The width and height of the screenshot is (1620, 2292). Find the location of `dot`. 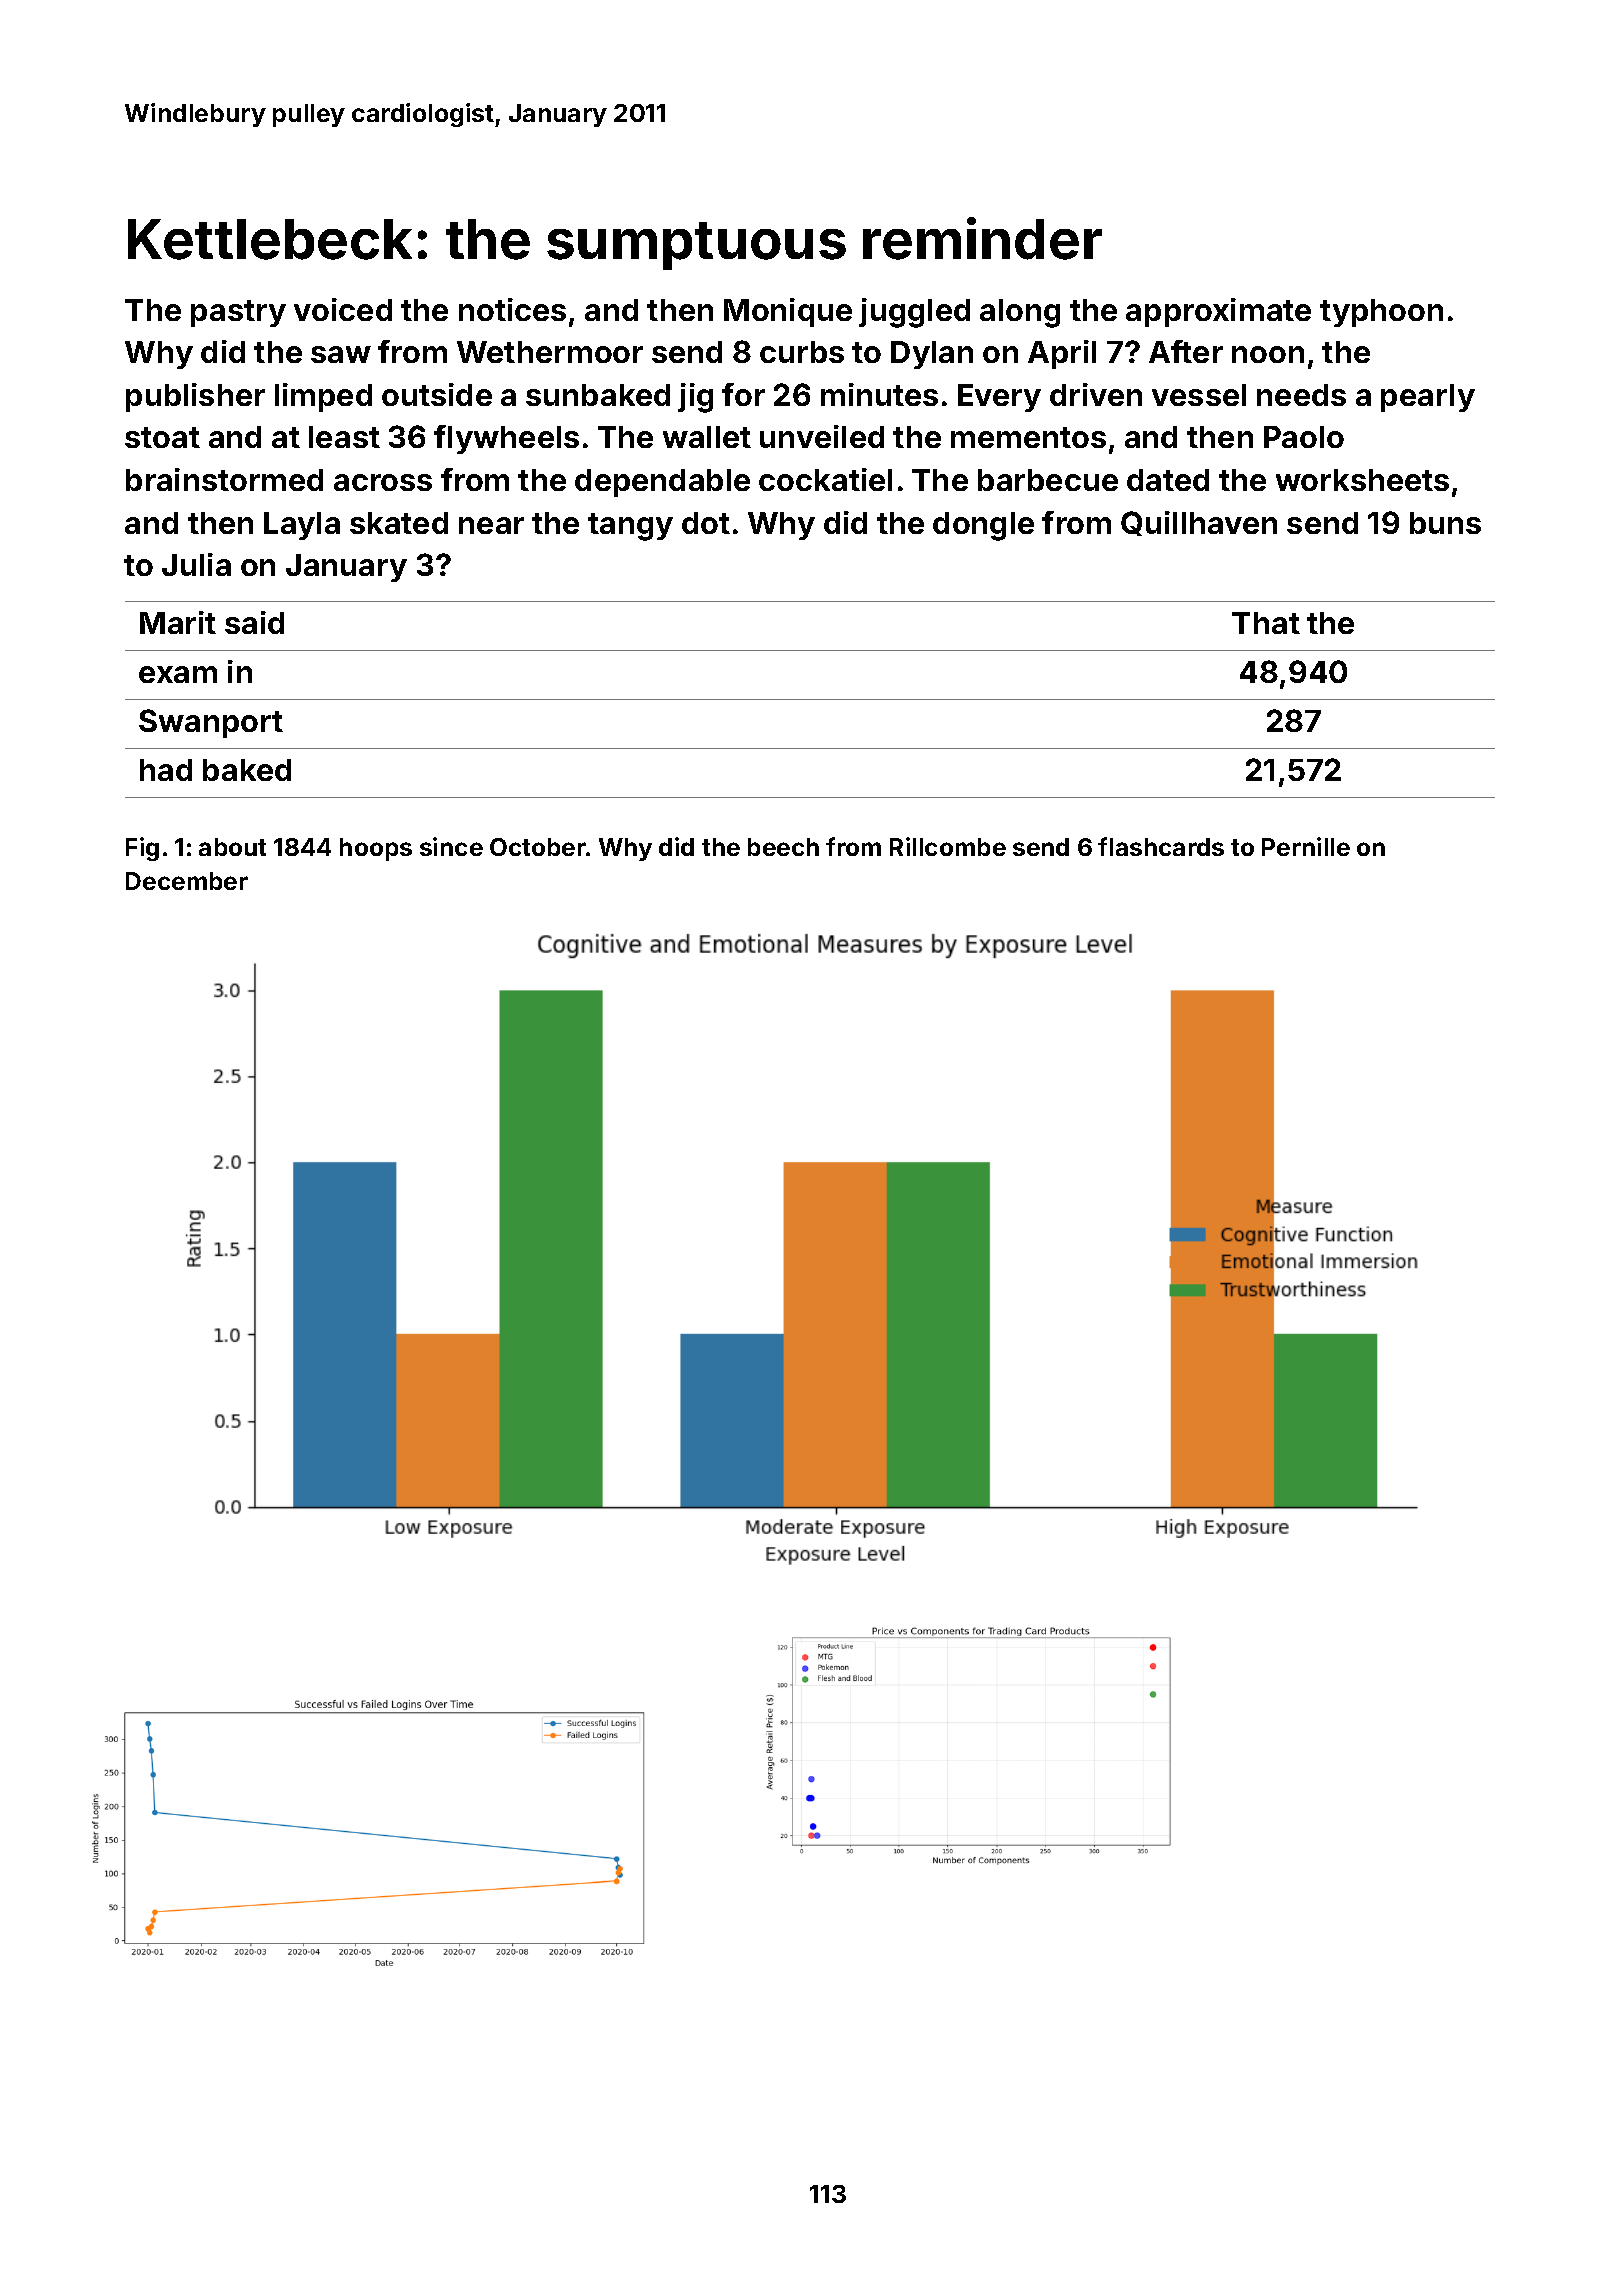

dot is located at coordinates (706, 523).
